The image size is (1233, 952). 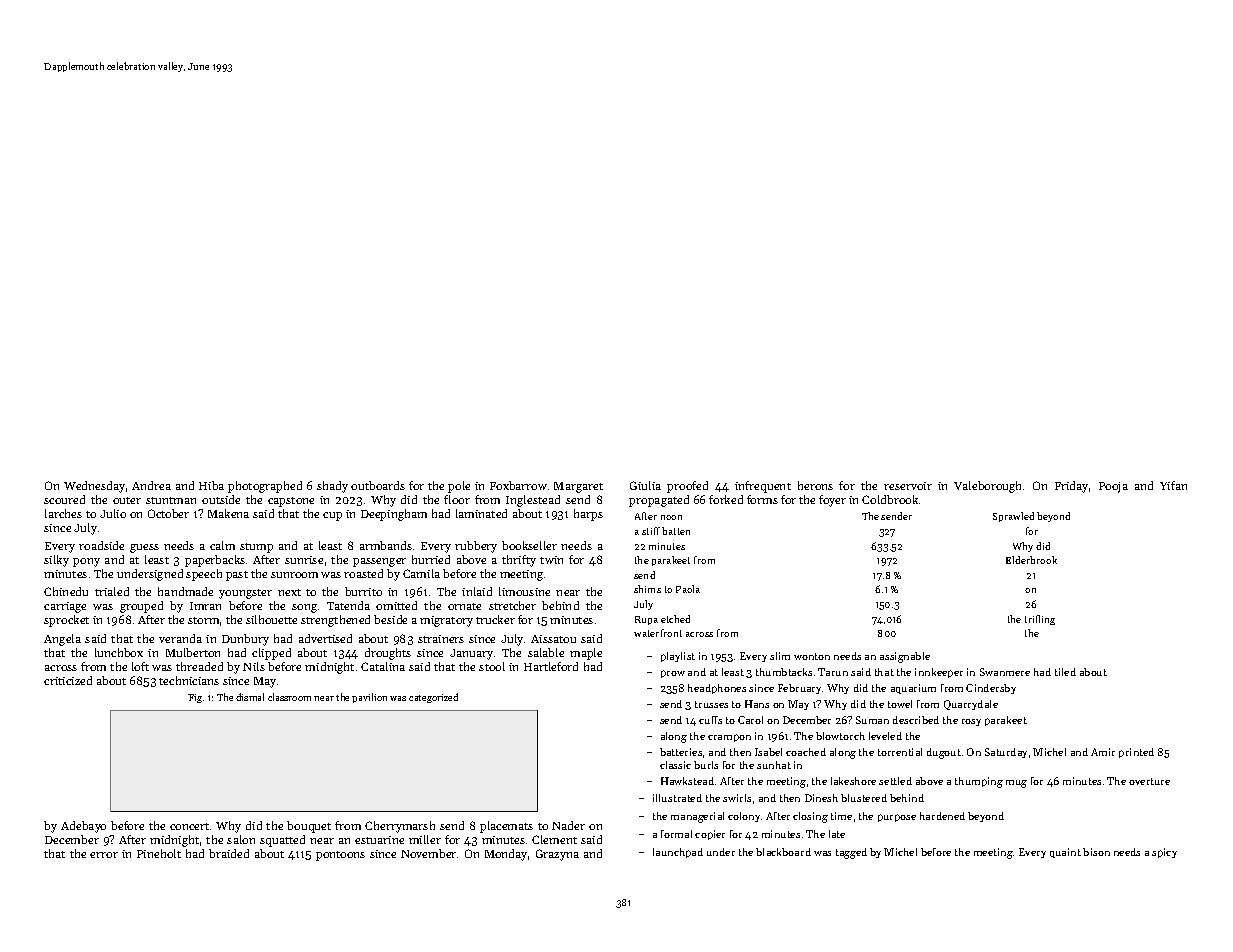 I want to click on printed, so click(x=1136, y=753).
